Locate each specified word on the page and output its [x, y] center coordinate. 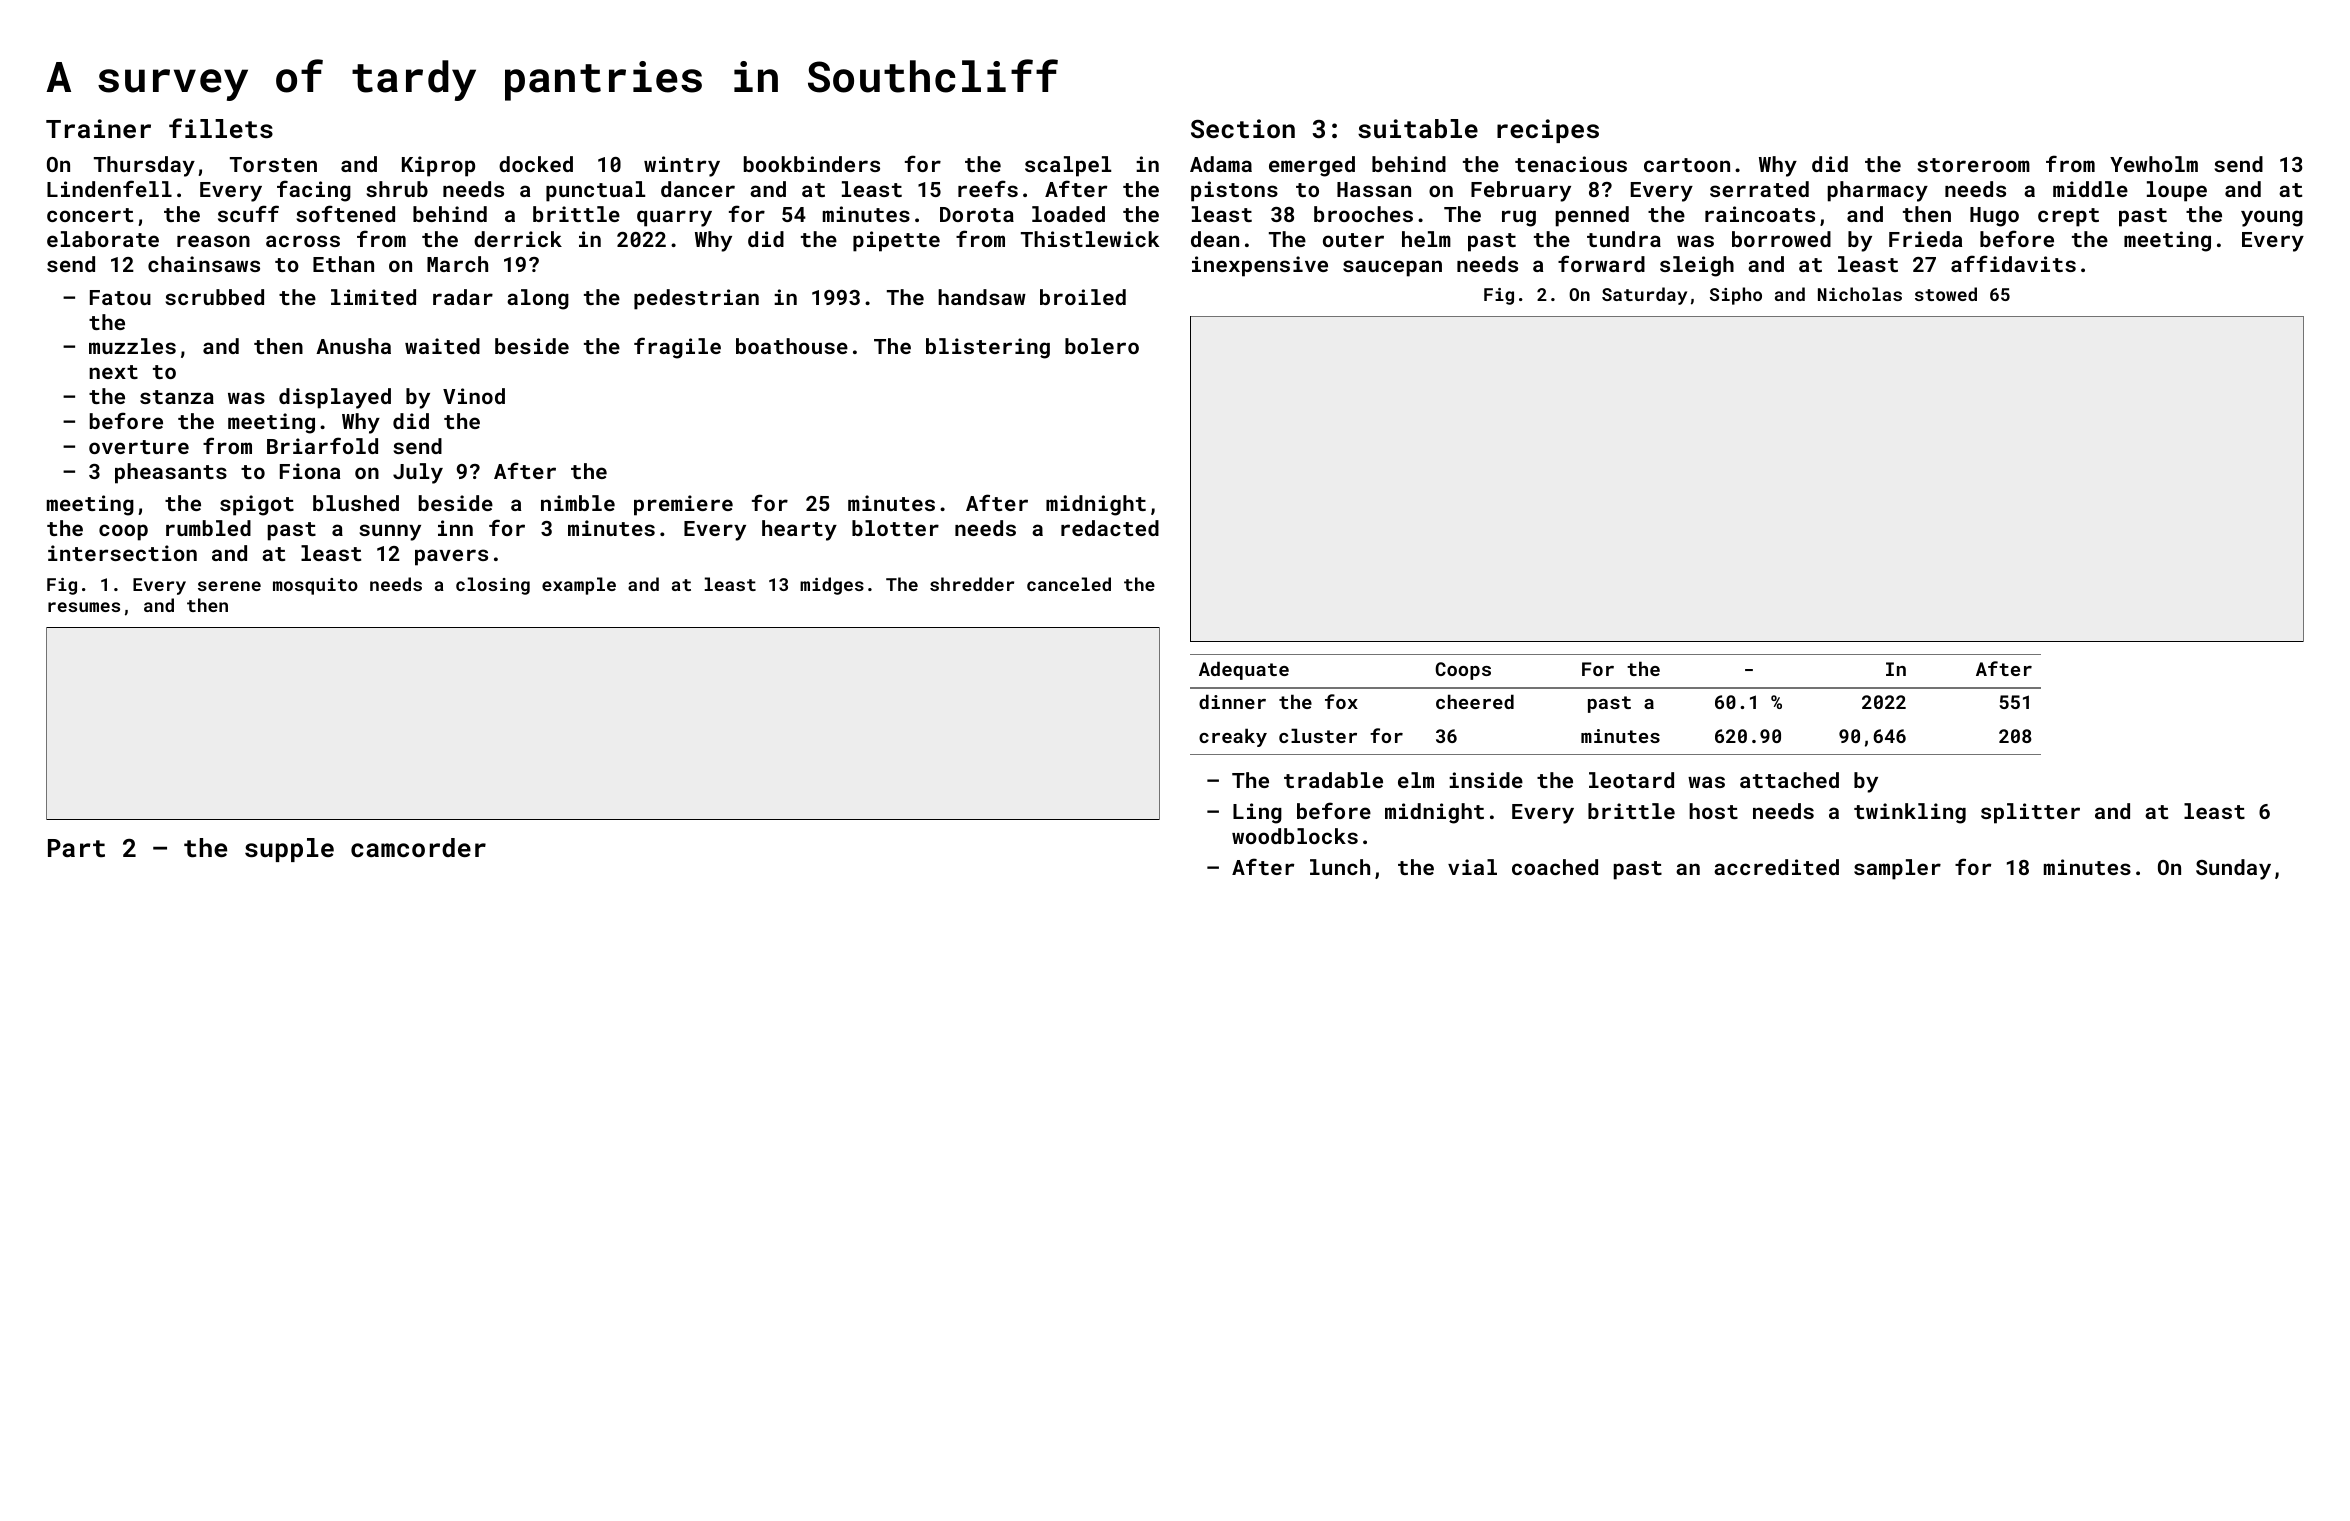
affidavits [2013, 263]
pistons [1234, 191]
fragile [677, 348]
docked [536, 164]
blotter [895, 528]
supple [289, 850]
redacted [1110, 528]
